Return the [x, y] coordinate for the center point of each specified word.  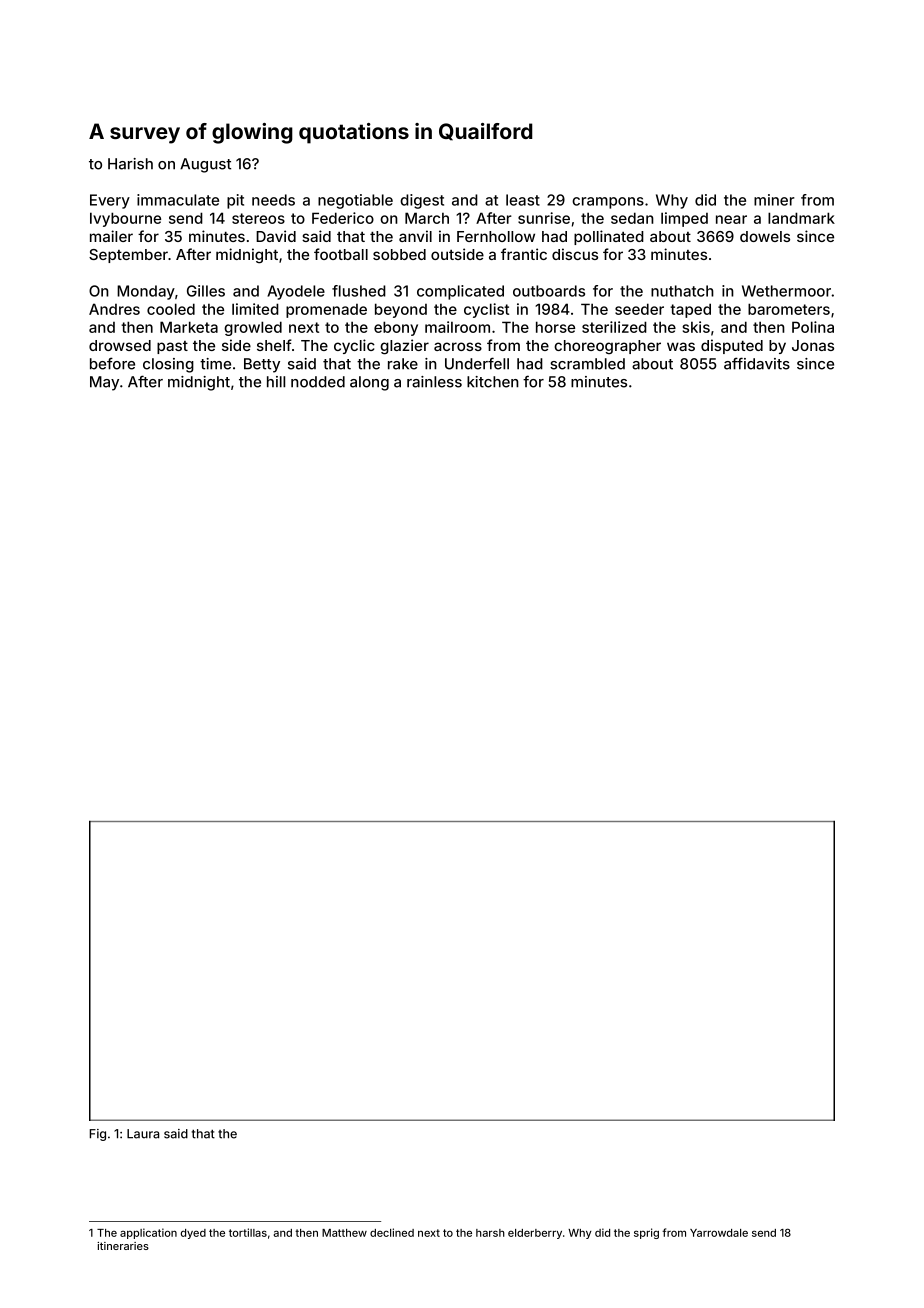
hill [276, 382]
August [205, 165]
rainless [434, 382]
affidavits [757, 363]
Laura [143, 1134]
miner [774, 200]
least [523, 200]
